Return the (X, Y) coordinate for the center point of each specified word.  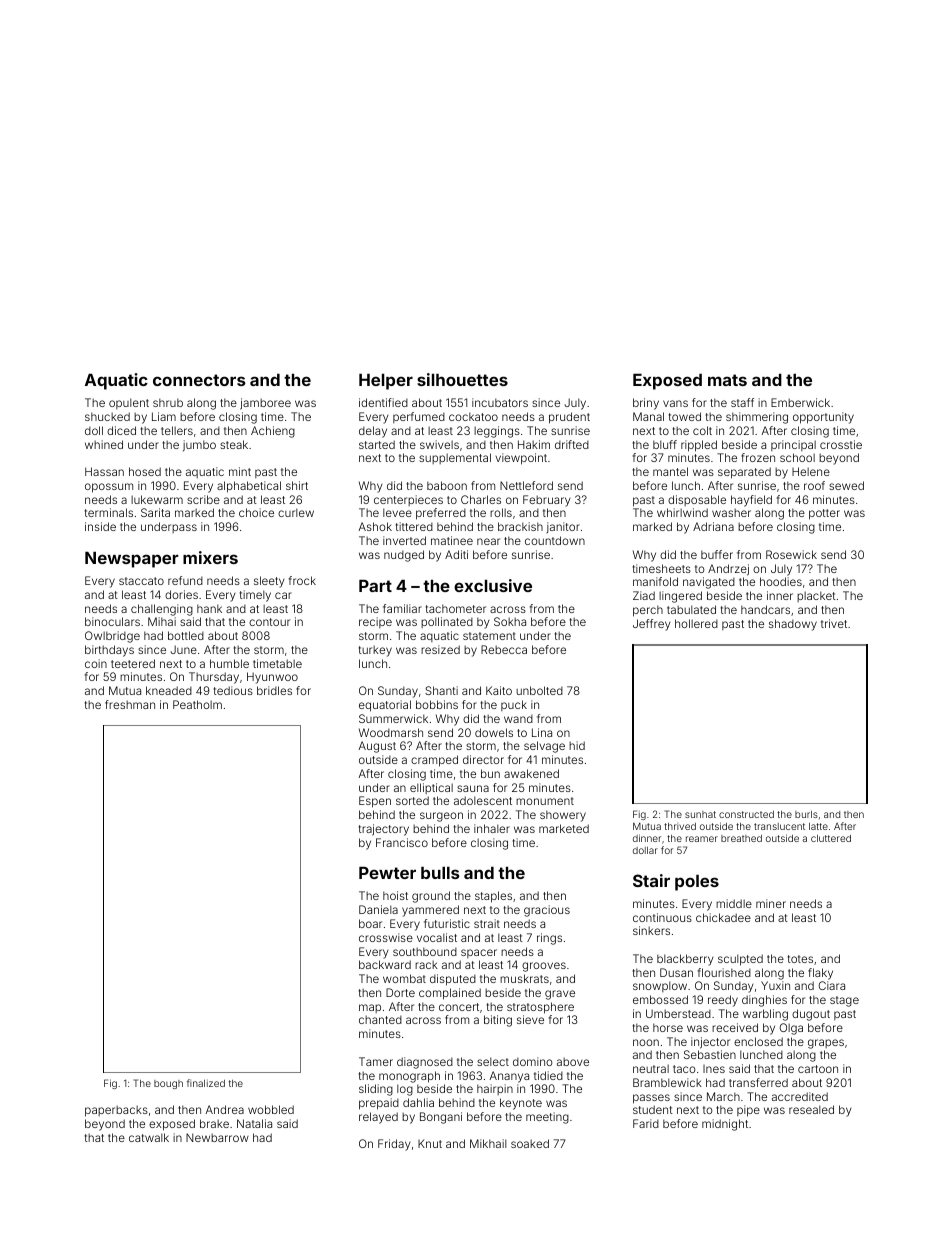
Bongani (441, 1118)
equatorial (385, 706)
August (377, 747)
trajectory (384, 830)
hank (209, 608)
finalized (206, 1083)
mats (727, 380)
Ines (714, 1069)
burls (806, 814)
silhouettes (462, 379)
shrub (168, 402)
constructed (746, 814)
